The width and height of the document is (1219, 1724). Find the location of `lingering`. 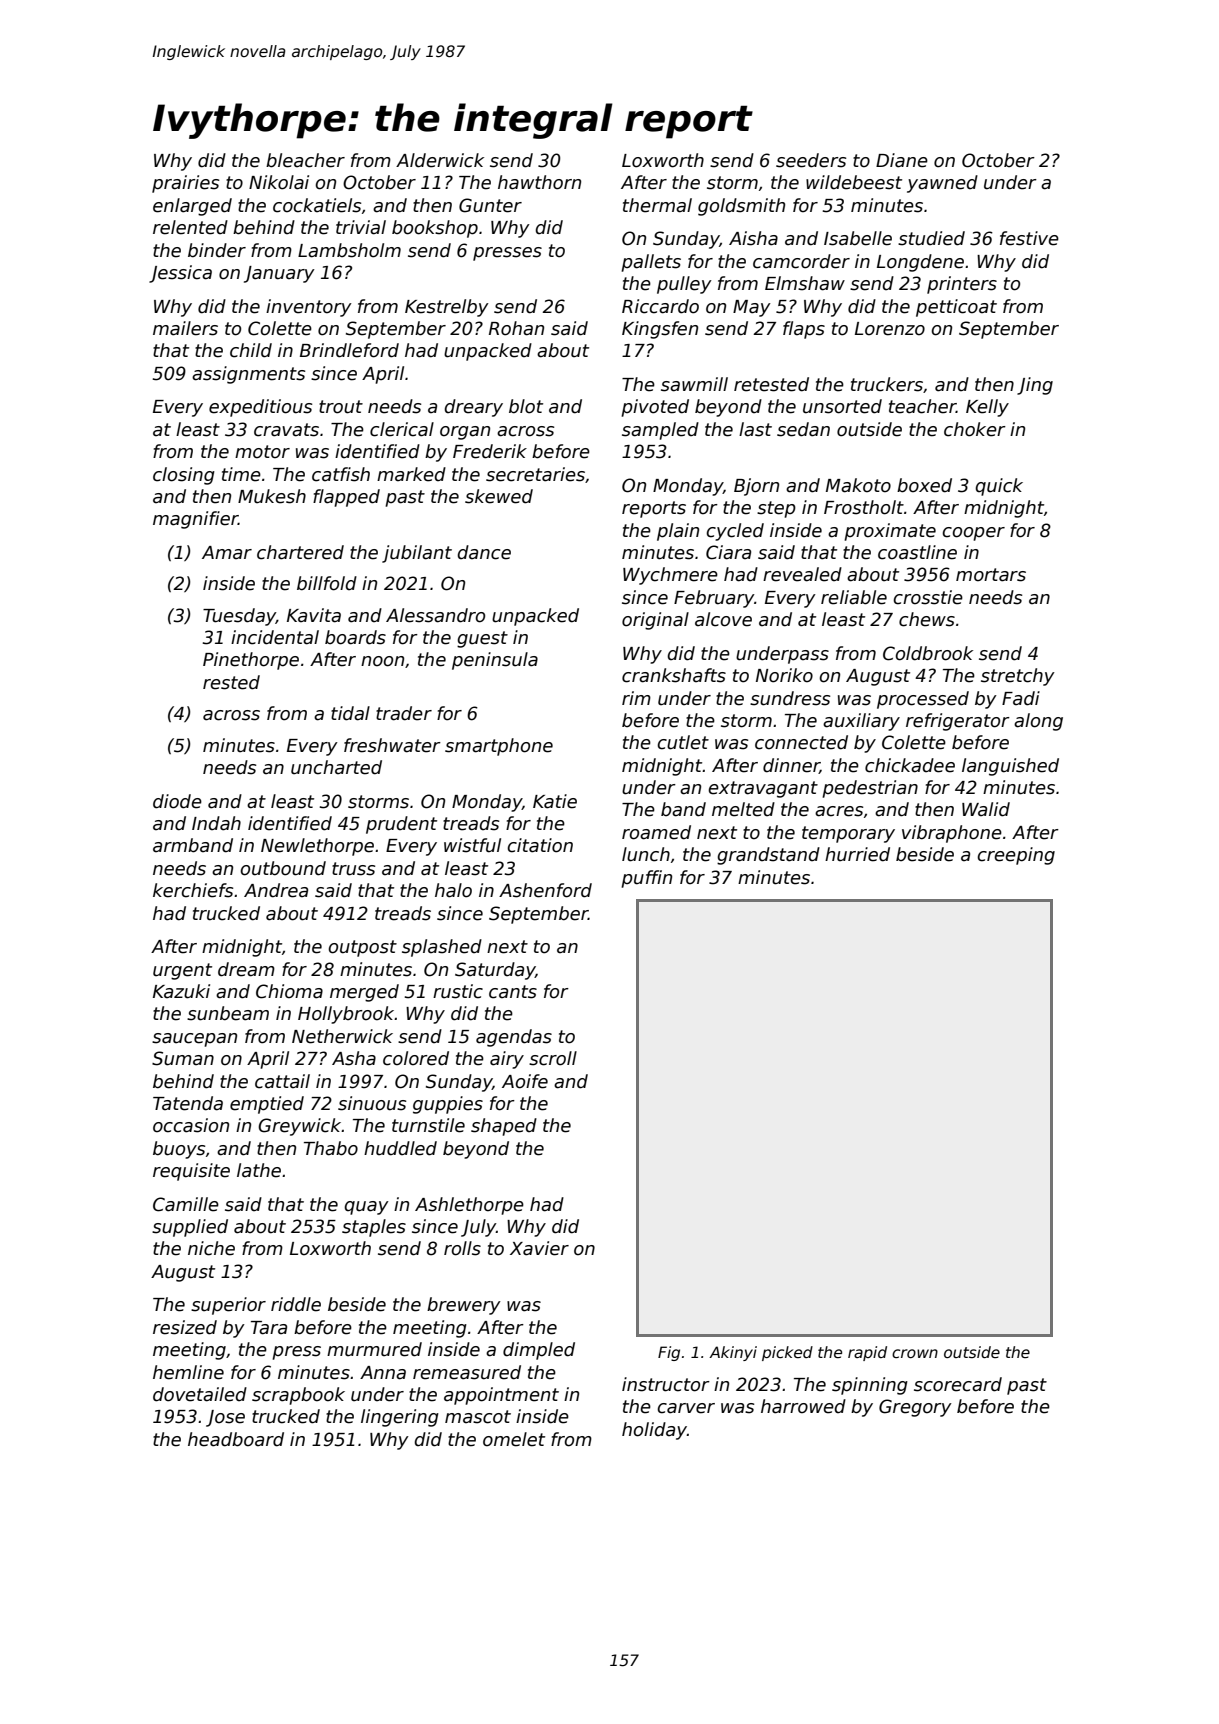

lingering is located at coordinates (400, 1418).
